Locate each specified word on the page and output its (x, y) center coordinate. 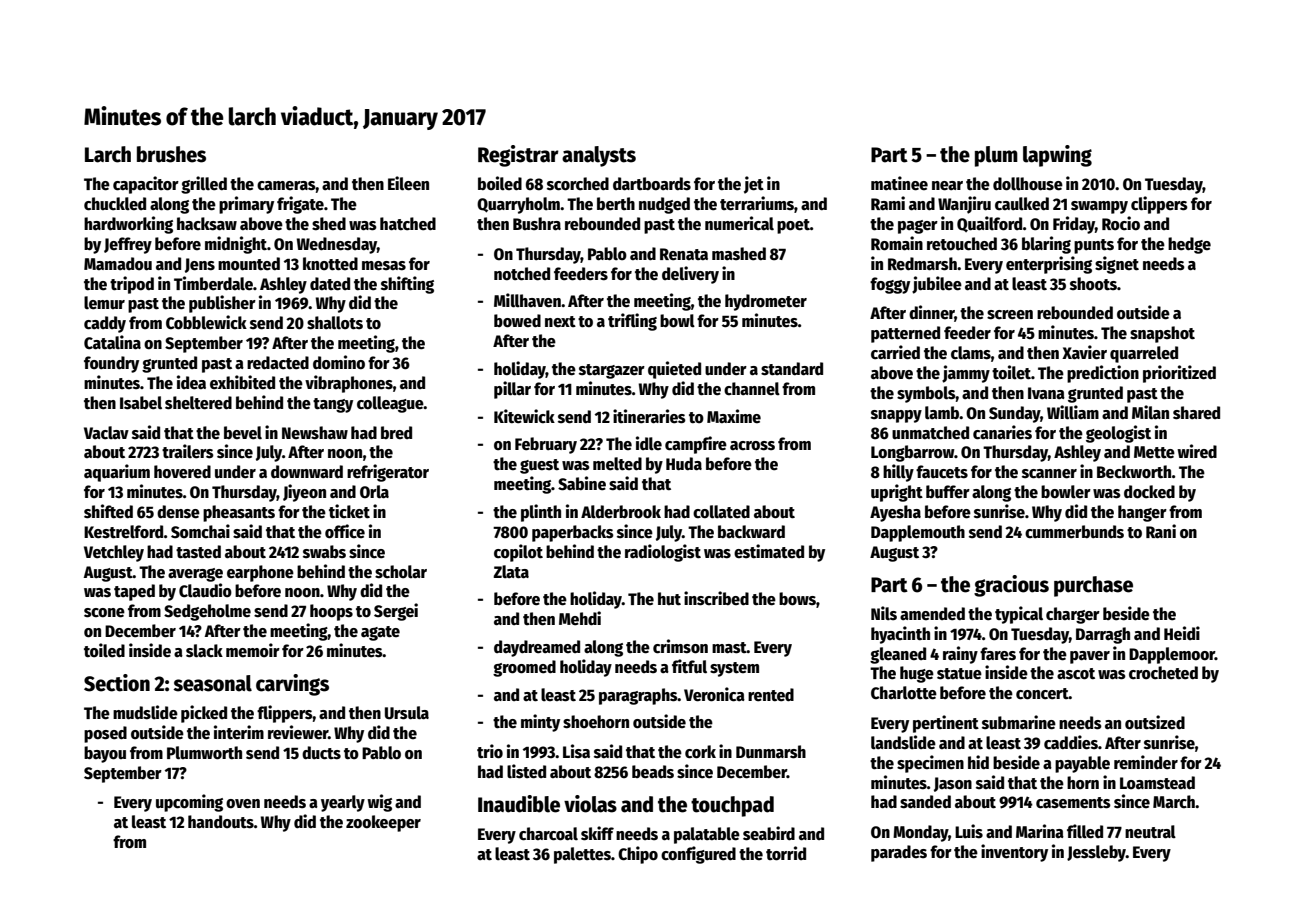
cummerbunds (1074, 532)
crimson (680, 646)
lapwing (1057, 156)
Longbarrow (912, 453)
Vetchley (114, 553)
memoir (253, 650)
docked (1149, 492)
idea (191, 382)
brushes (171, 154)
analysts (599, 156)
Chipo (638, 855)
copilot (518, 553)
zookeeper (383, 823)
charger (1073, 615)
